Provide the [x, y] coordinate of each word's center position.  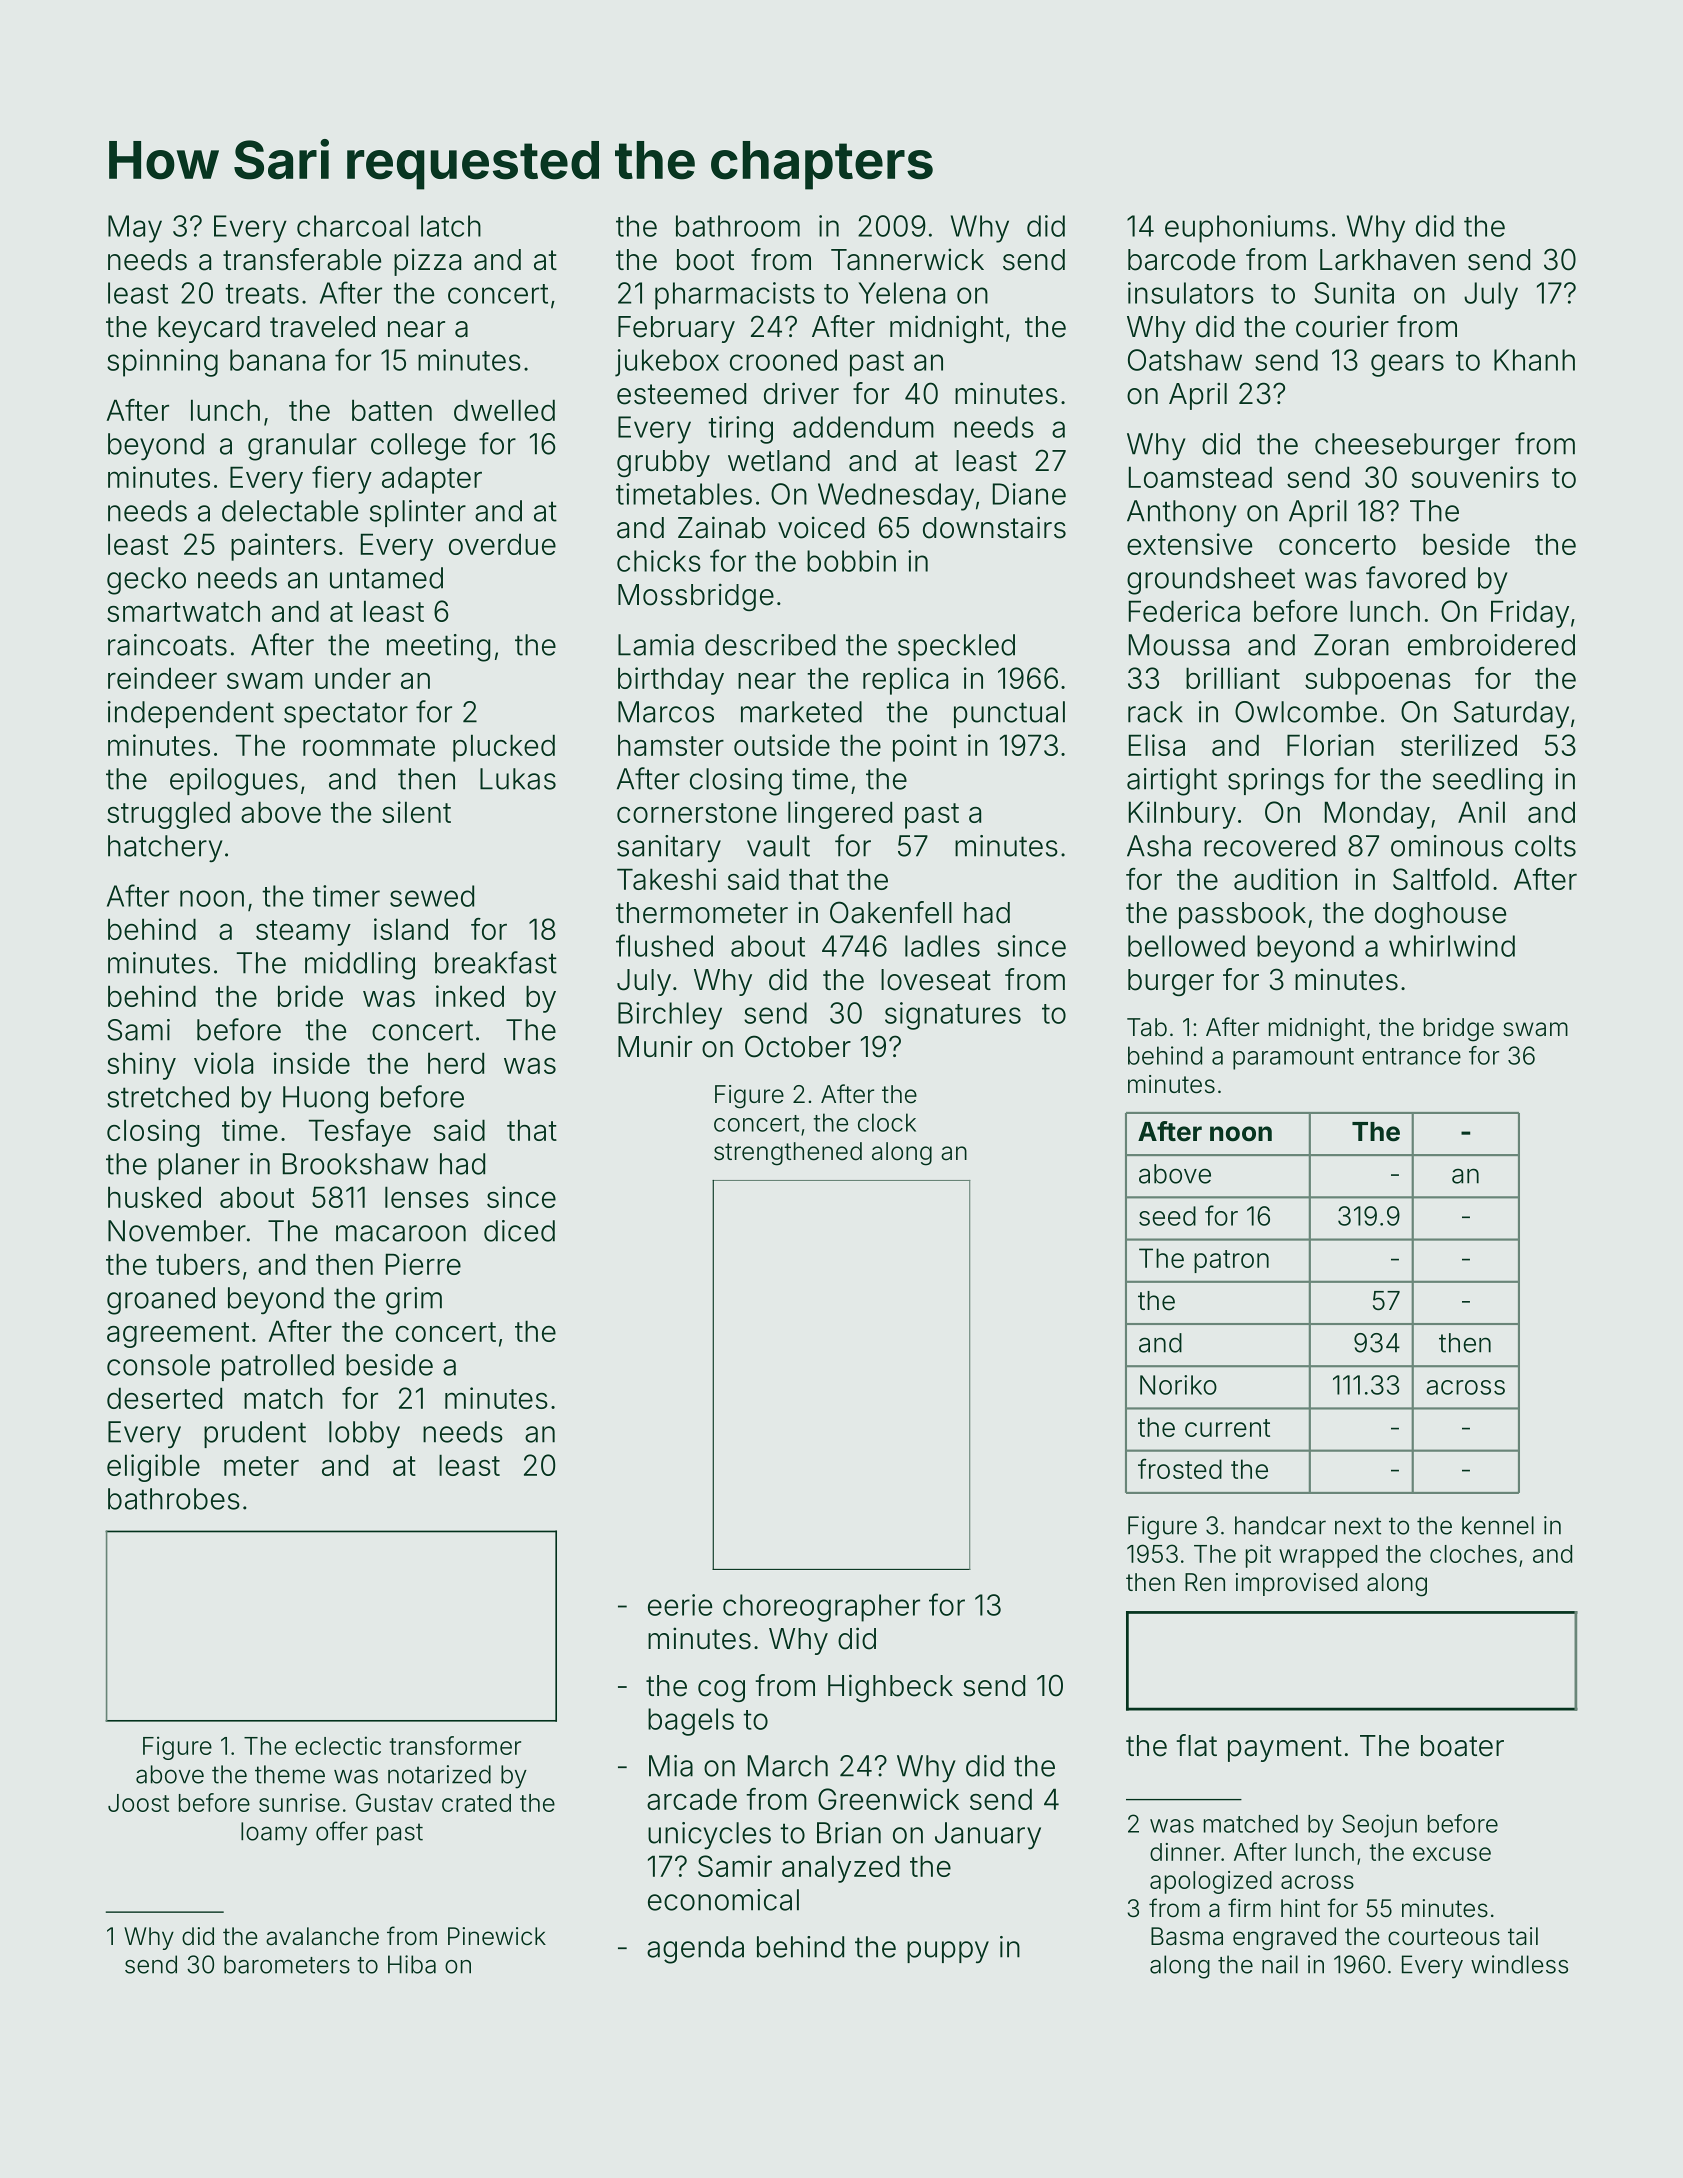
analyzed [840, 1869]
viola [223, 1063]
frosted [1180, 1469]
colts [1545, 846]
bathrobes [174, 1499]
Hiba [412, 1964]
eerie [680, 1605]
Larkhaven [1387, 260]
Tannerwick [907, 259]
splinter [418, 513]
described [770, 645]
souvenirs [1475, 477]
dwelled [504, 410]
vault [778, 846]
